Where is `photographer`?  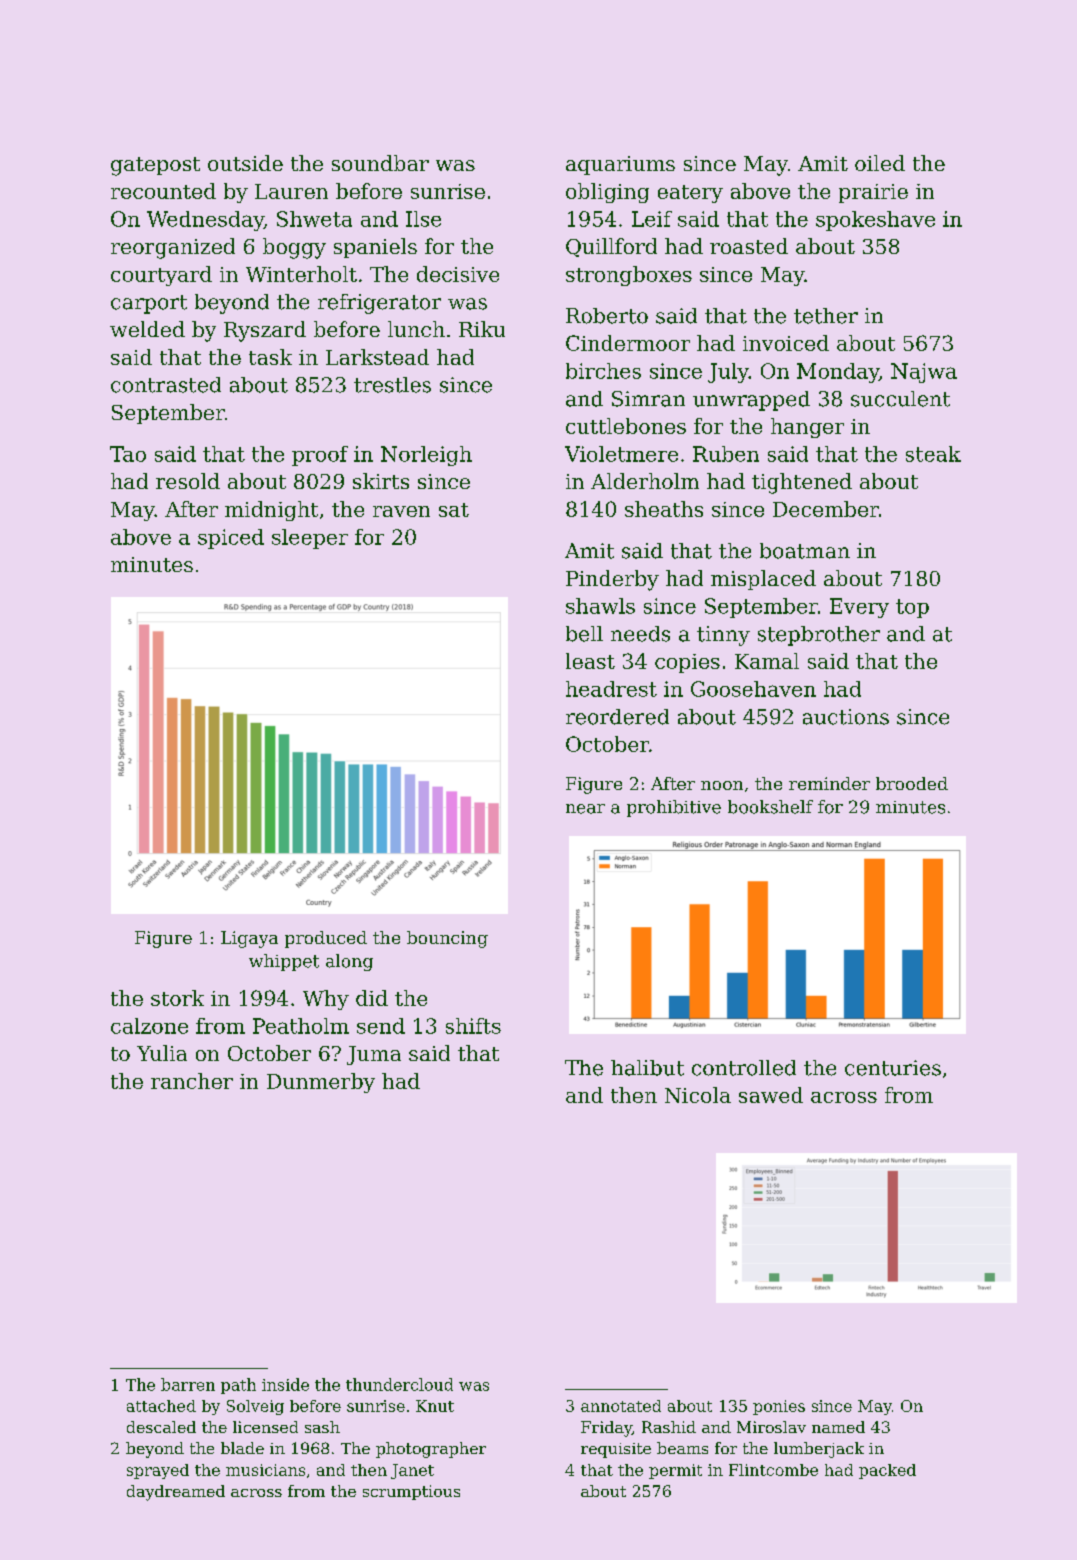 photographer is located at coordinates (431, 1450).
